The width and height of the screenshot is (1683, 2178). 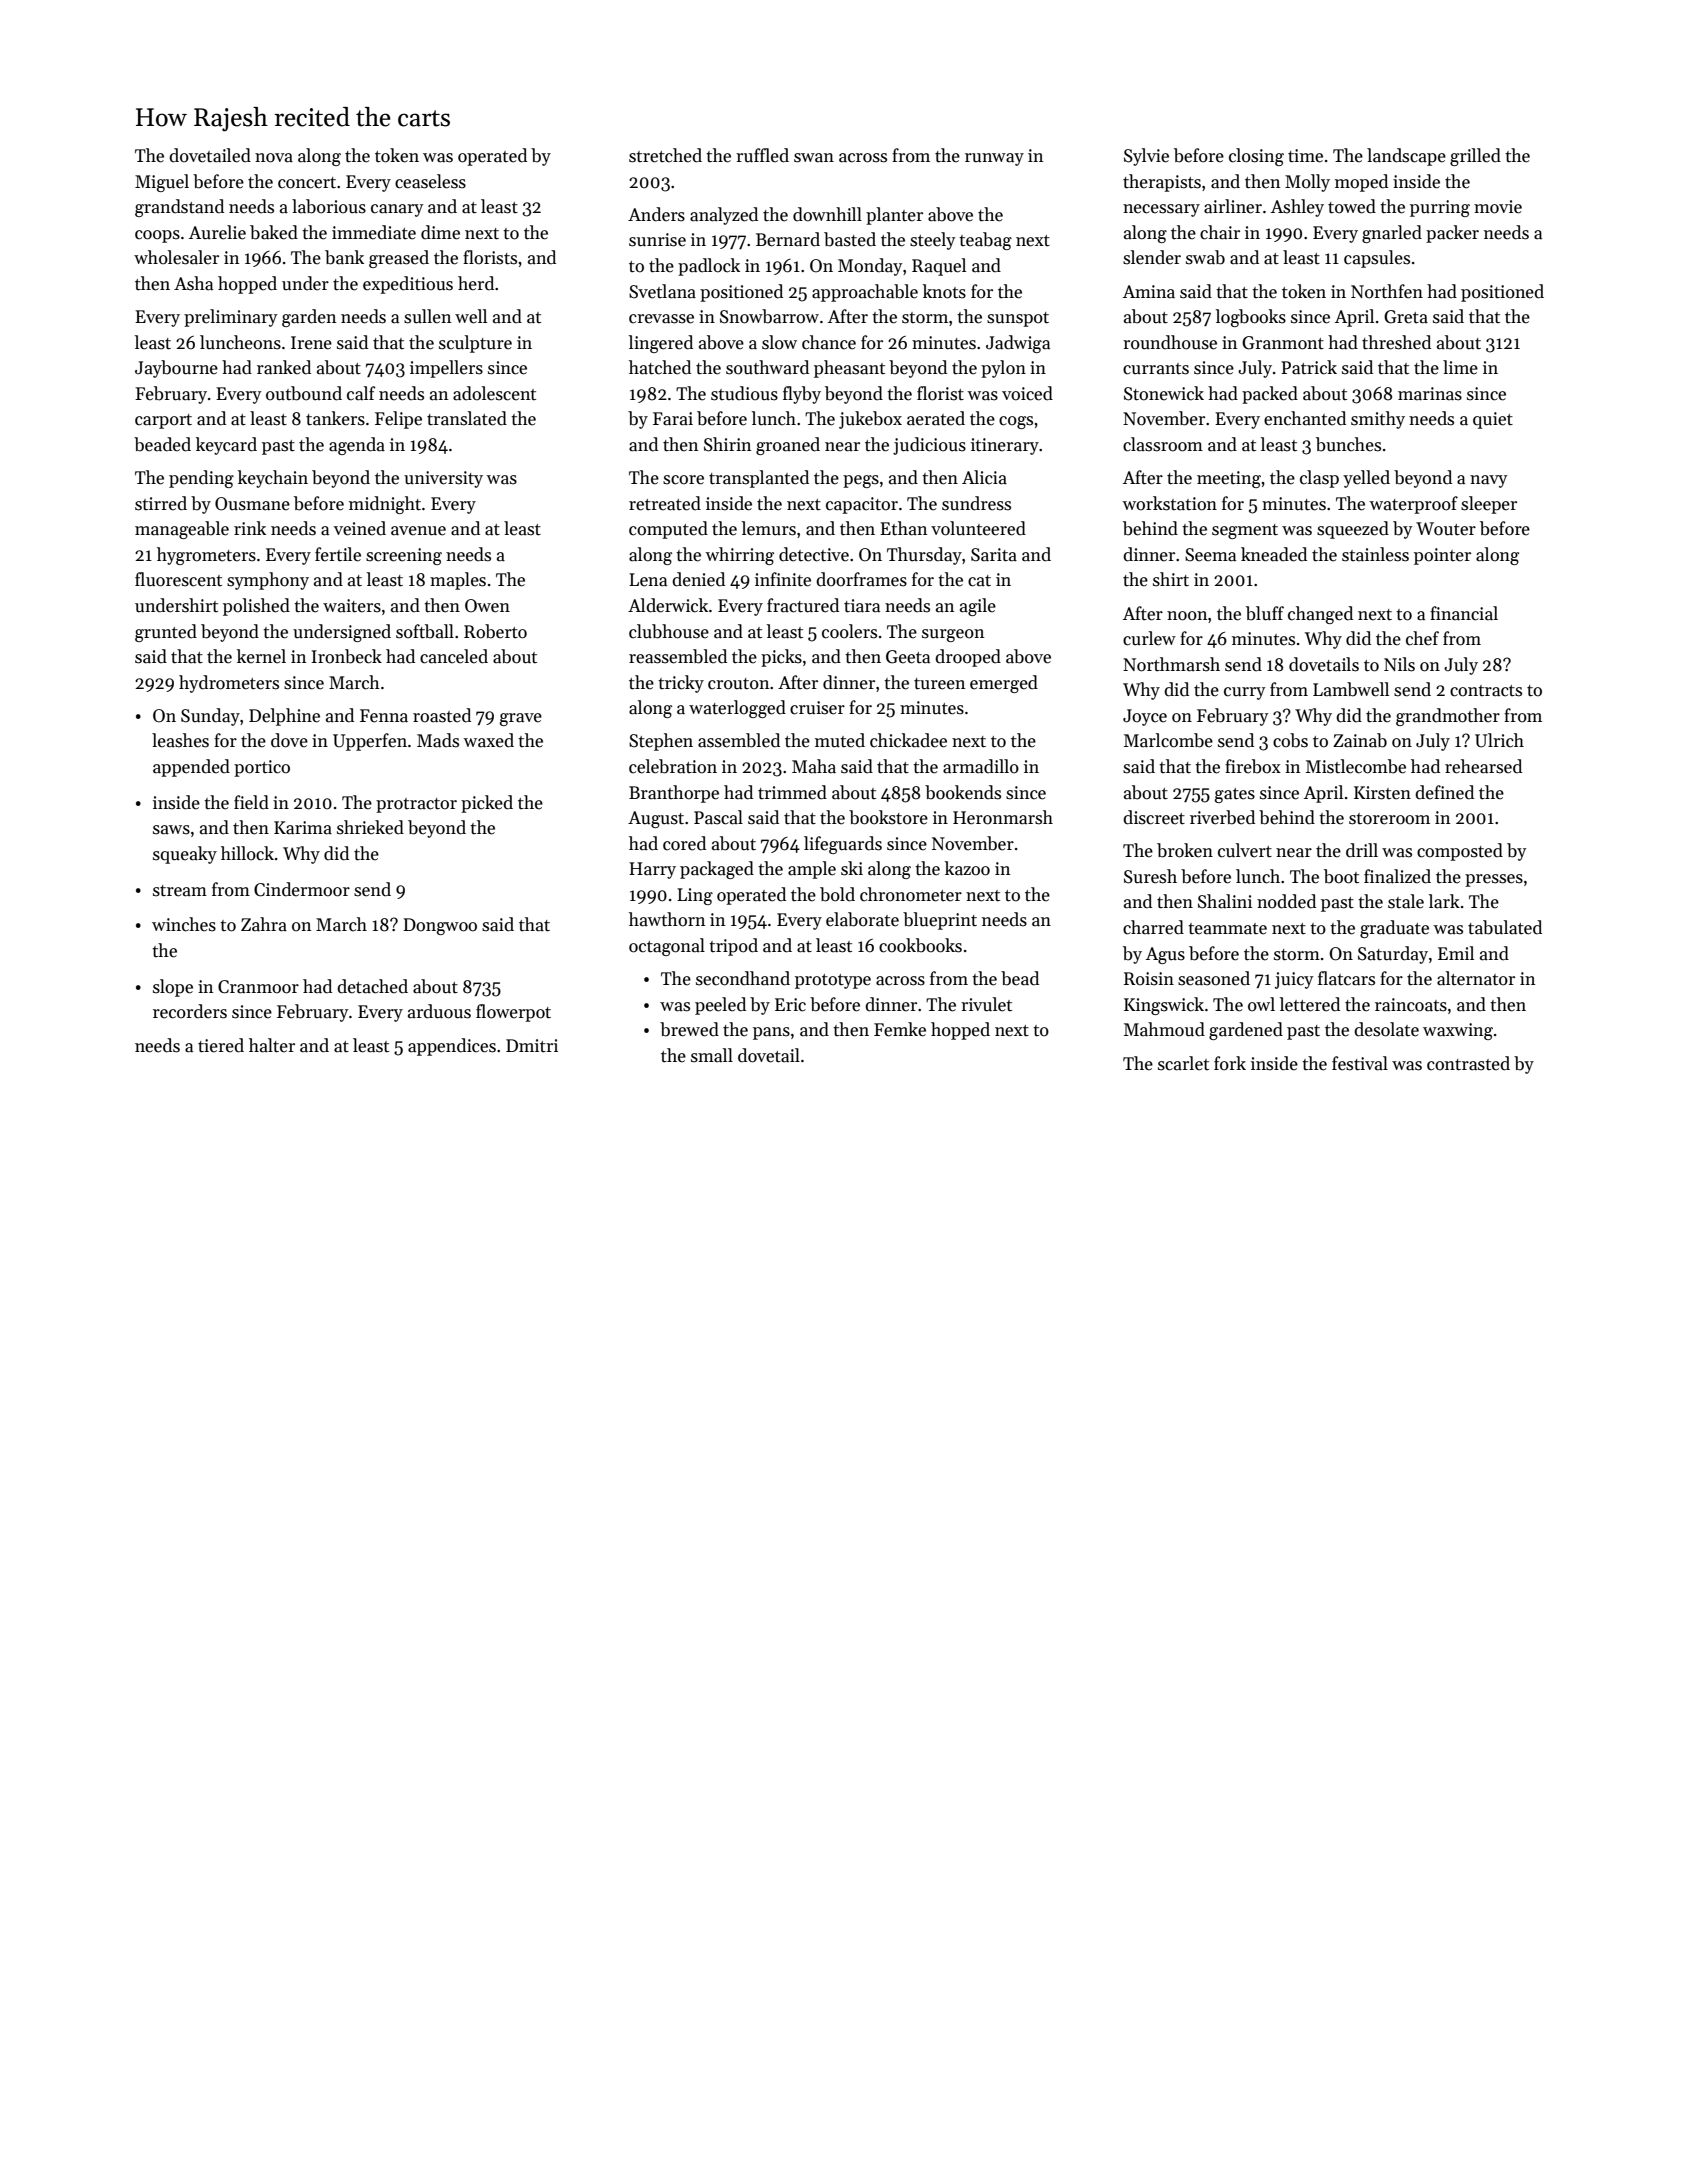 What do you see at coordinates (1183, 1063) in the screenshot?
I see `scarlet` at bounding box center [1183, 1063].
